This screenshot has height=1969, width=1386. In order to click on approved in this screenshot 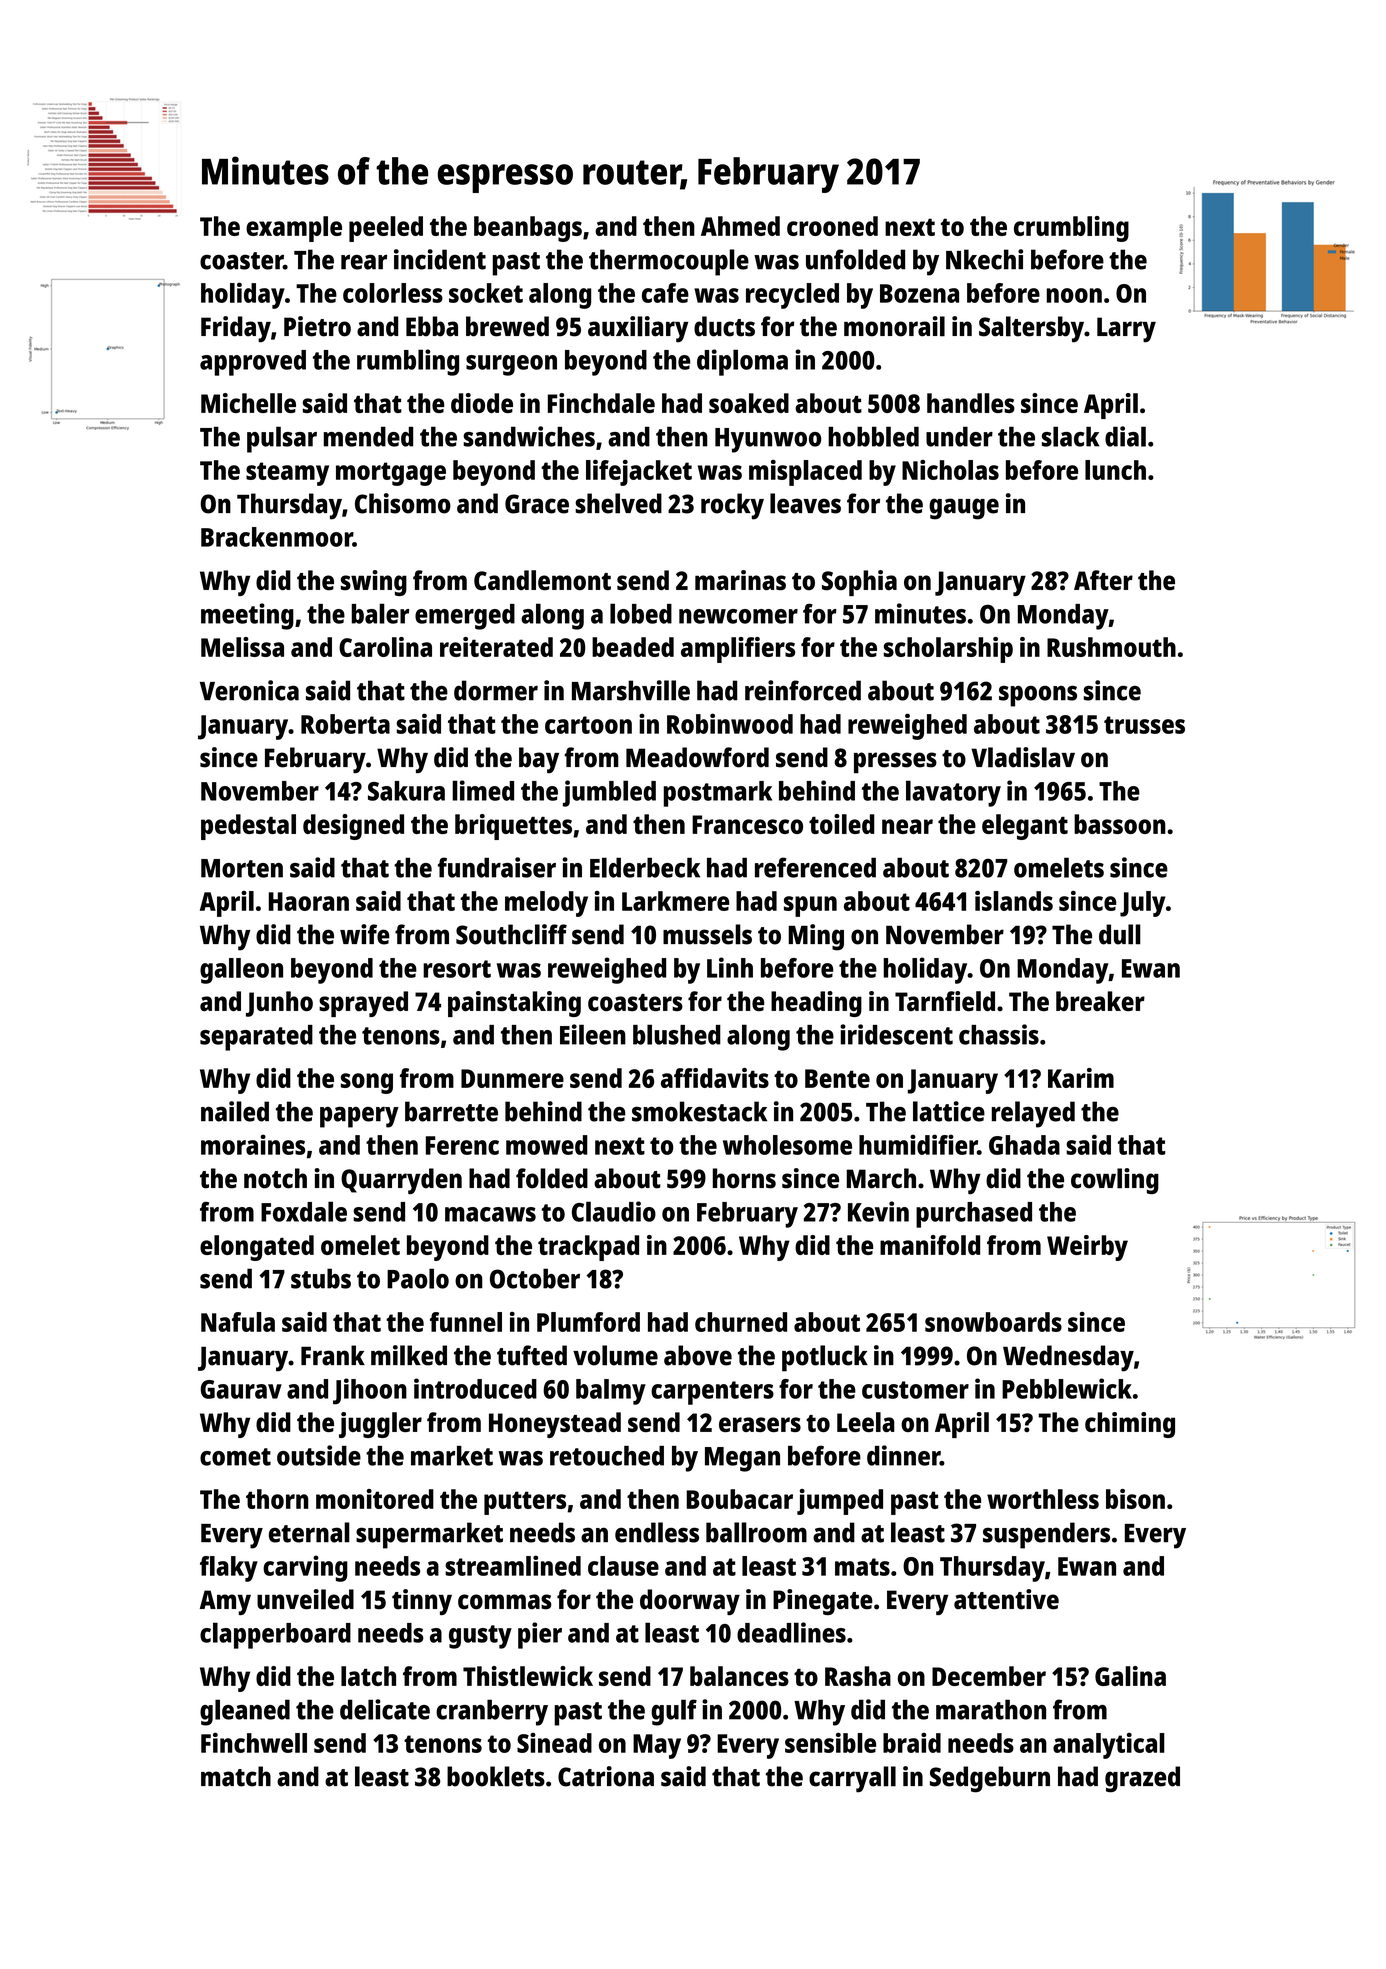, I will do `click(253, 363)`.
